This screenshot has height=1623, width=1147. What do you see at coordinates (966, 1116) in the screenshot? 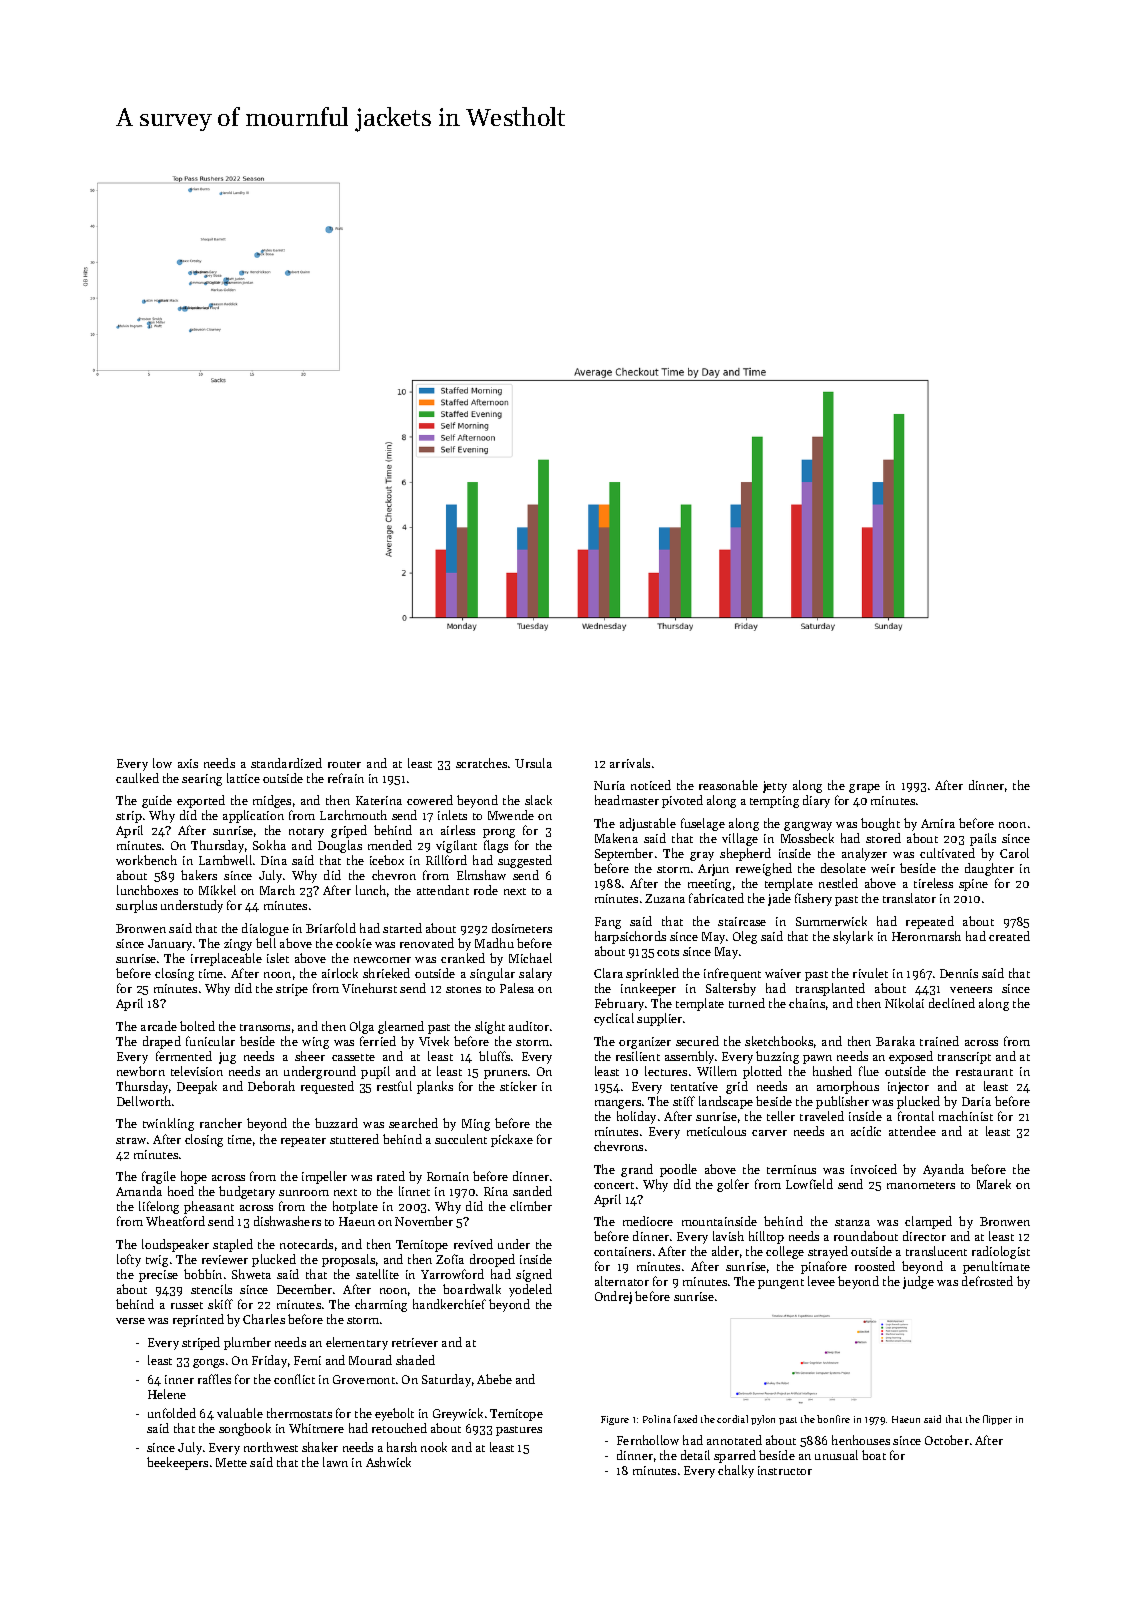
I see `machinist` at bounding box center [966, 1116].
